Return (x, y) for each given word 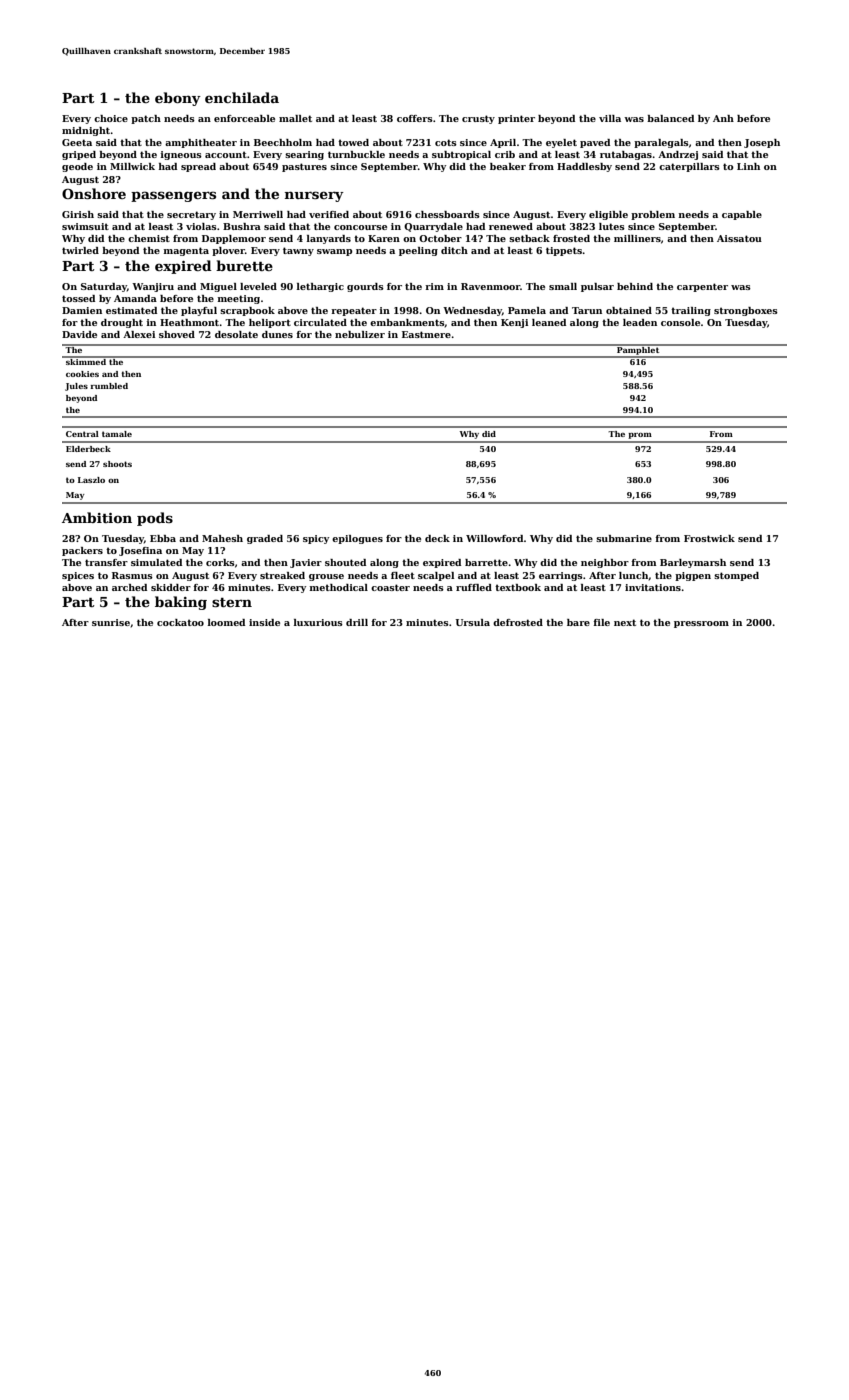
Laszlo (91, 480)
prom (640, 436)
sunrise (111, 622)
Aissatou (739, 238)
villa (610, 118)
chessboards (447, 214)
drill (357, 622)
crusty (478, 119)
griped (79, 155)
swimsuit (85, 226)
